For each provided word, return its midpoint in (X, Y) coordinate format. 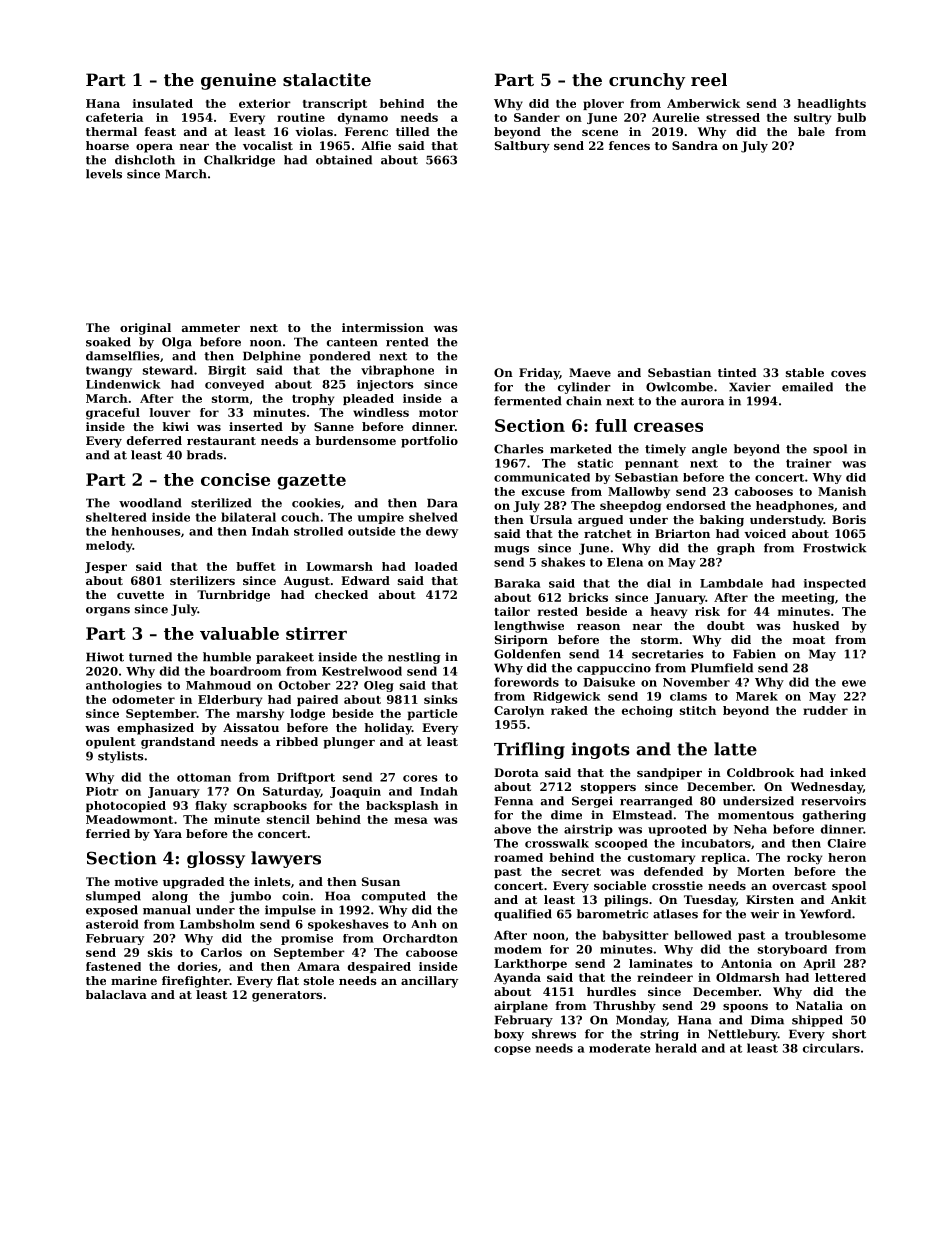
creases (668, 427)
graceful (113, 414)
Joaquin (355, 792)
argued (600, 521)
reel (709, 79)
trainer (809, 463)
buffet (256, 566)
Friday (539, 374)
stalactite (327, 79)
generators (287, 996)
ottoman (204, 777)
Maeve (590, 372)
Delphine (272, 357)
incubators (716, 843)
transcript (335, 104)
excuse (543, 492)
